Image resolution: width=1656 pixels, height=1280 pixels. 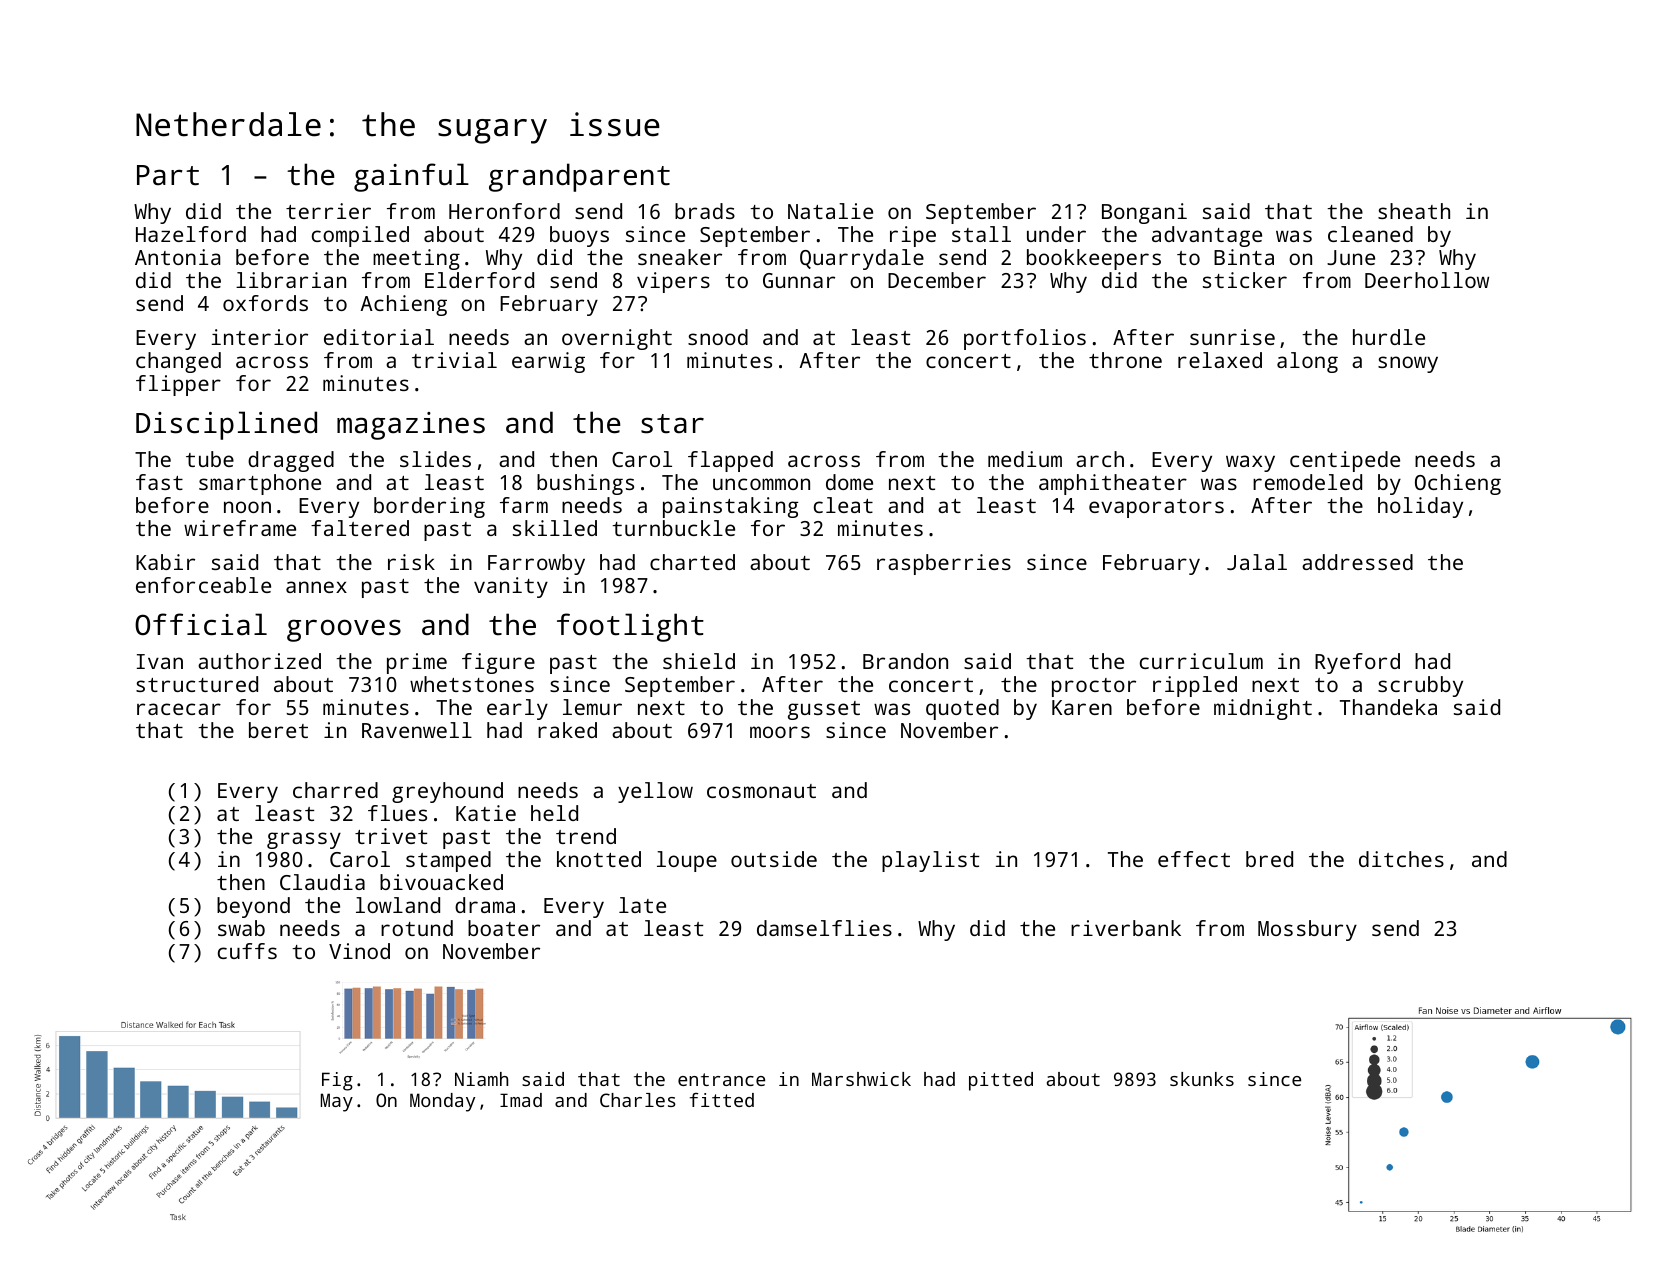 What do you see at coordinates (481, 1079) in the screenshot?
I see `Niamh` at bounding box center [481, 1079].
